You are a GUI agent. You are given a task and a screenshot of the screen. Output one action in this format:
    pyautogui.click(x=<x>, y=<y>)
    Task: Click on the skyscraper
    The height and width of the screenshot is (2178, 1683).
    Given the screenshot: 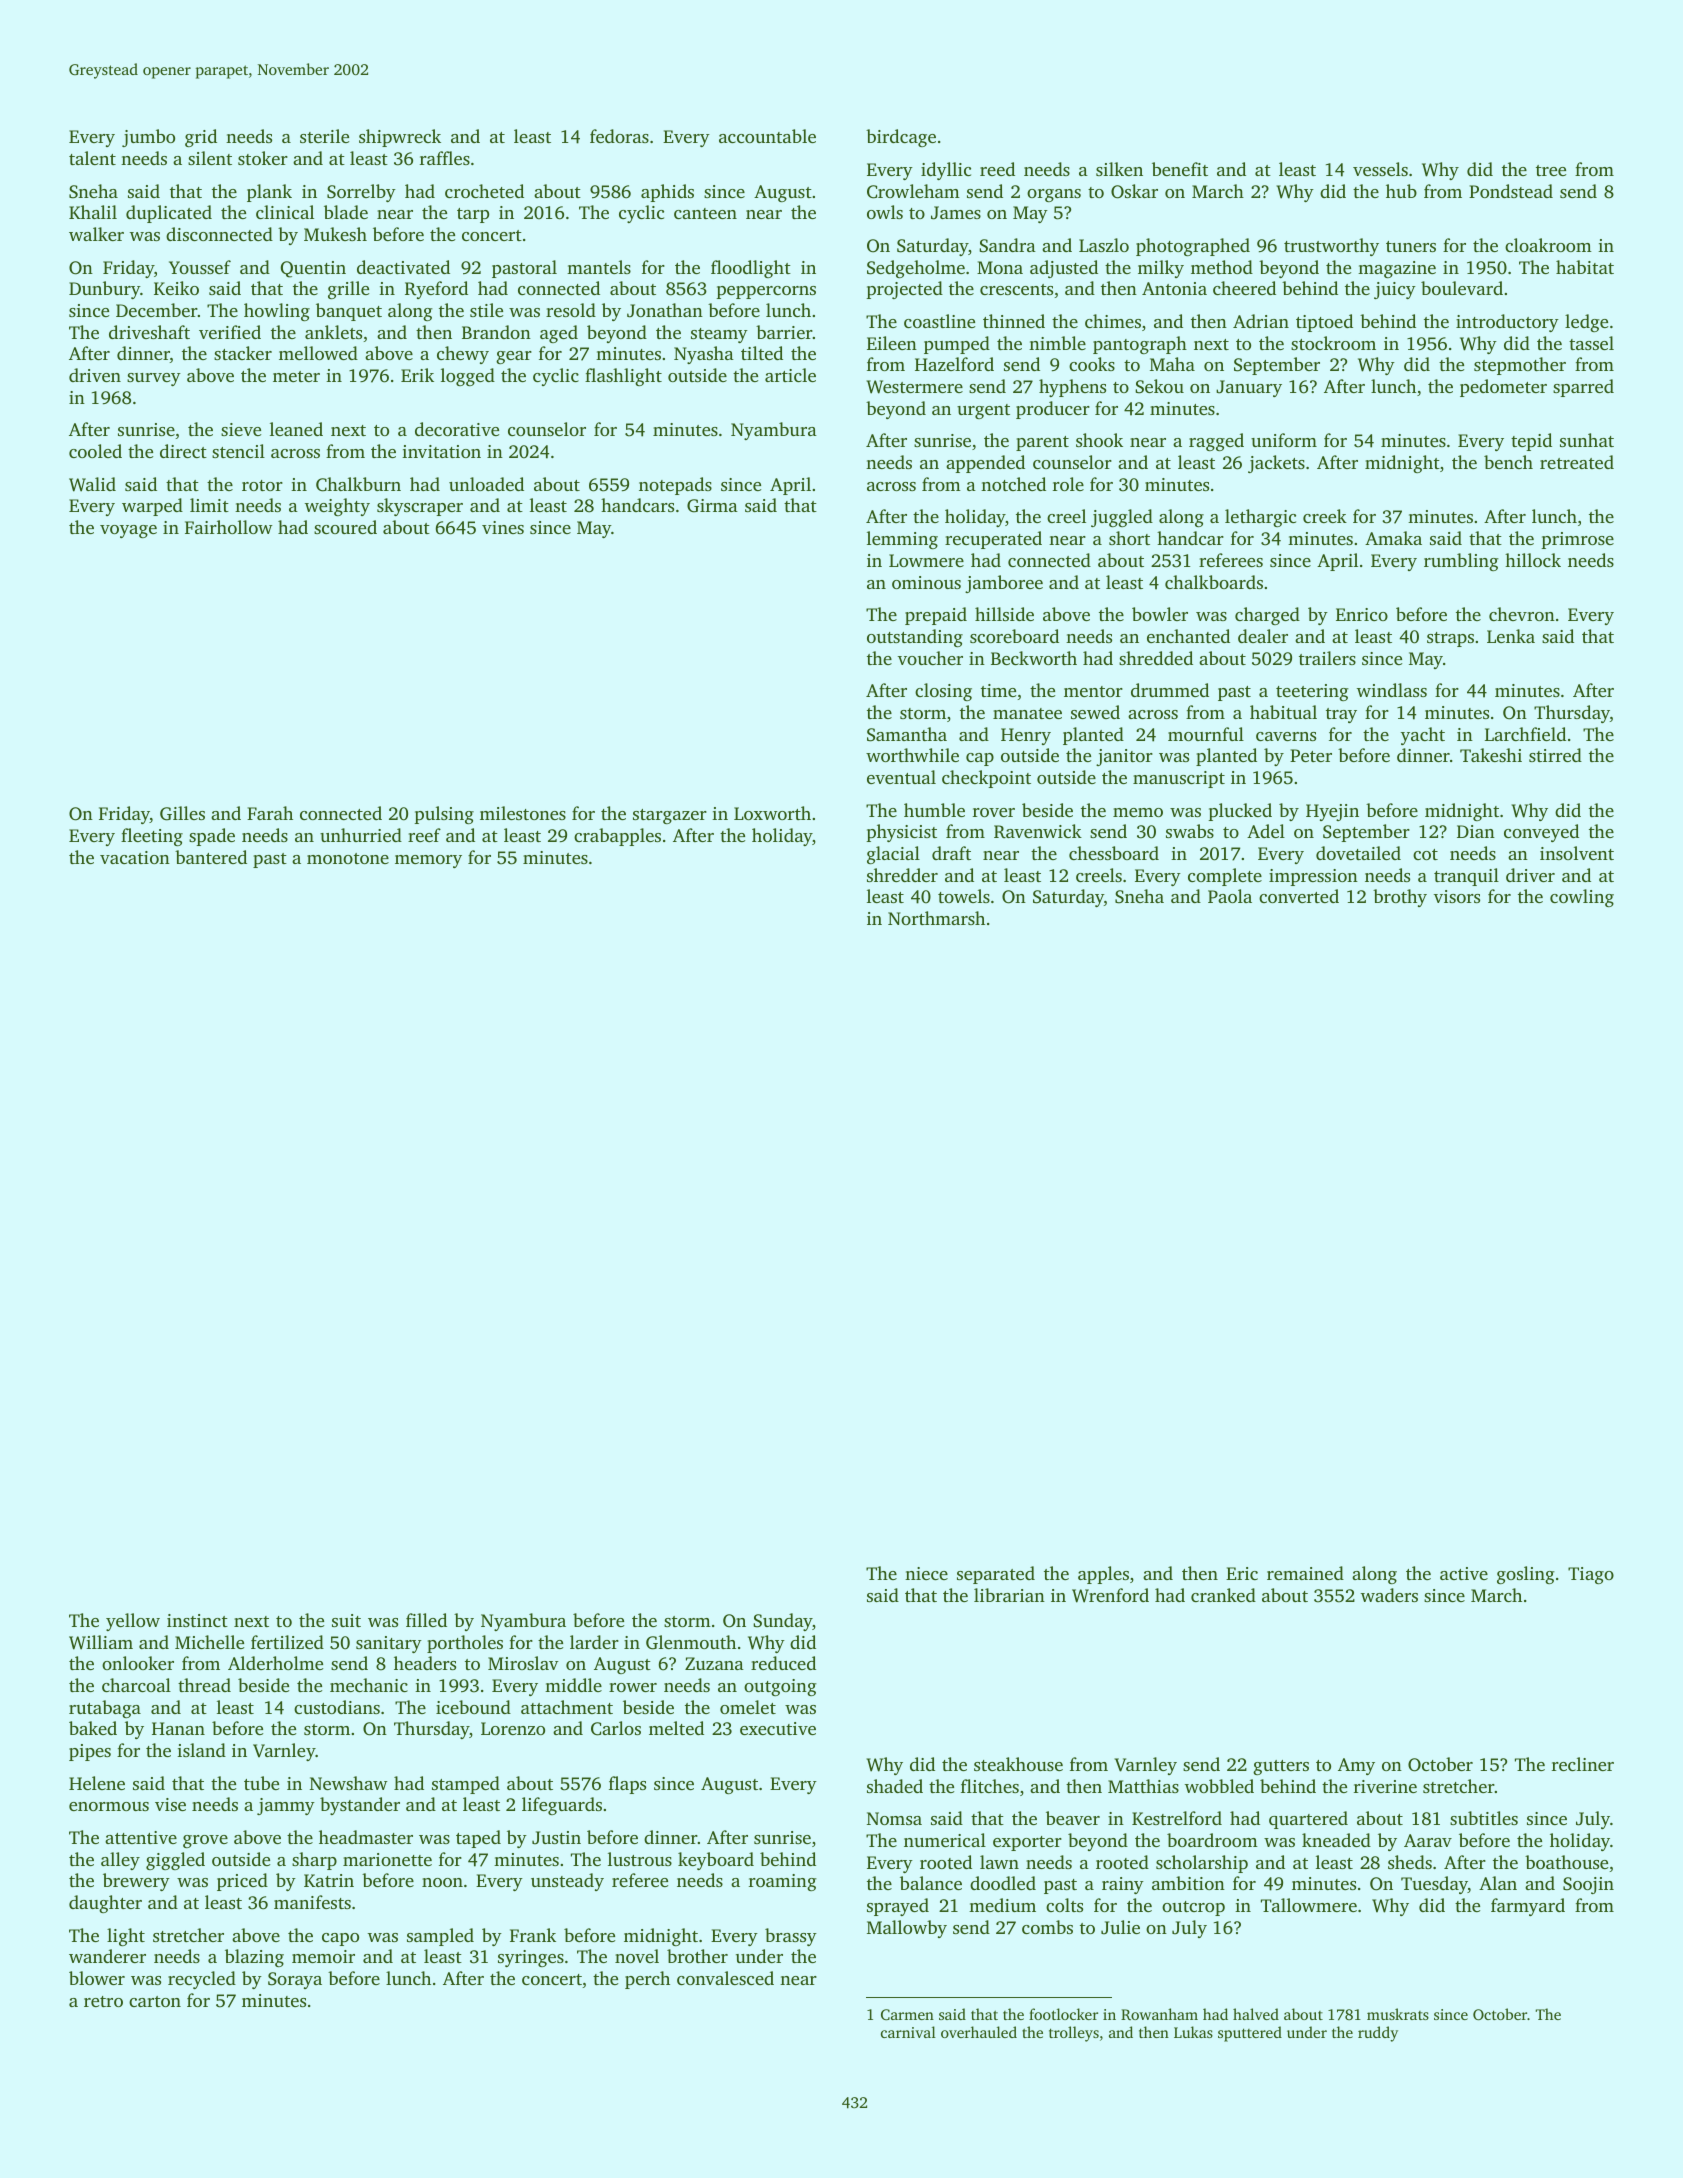 What is the action you would take?
    pyautogui.click(x=420, y=507)
